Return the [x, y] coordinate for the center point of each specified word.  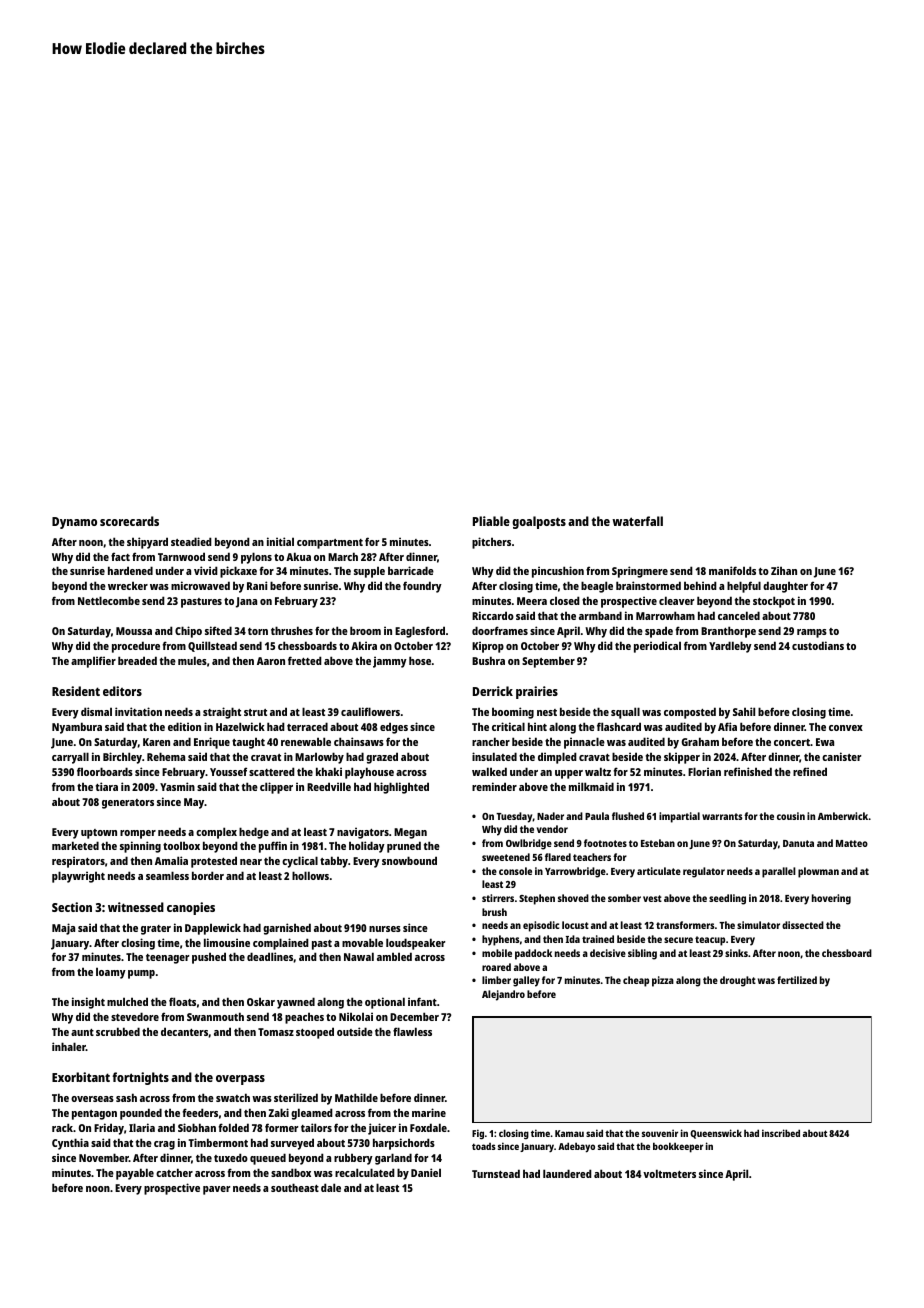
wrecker [128, 585]
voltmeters [669, 1173]
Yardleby [730, 647]
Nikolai [356, 1016]
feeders [200, 1112]
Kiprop [488, 647]
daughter [785, 587]
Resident [76, 691]
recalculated [365, 1172]
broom [365, 630]
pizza [663, 981]
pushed [209, 958]
